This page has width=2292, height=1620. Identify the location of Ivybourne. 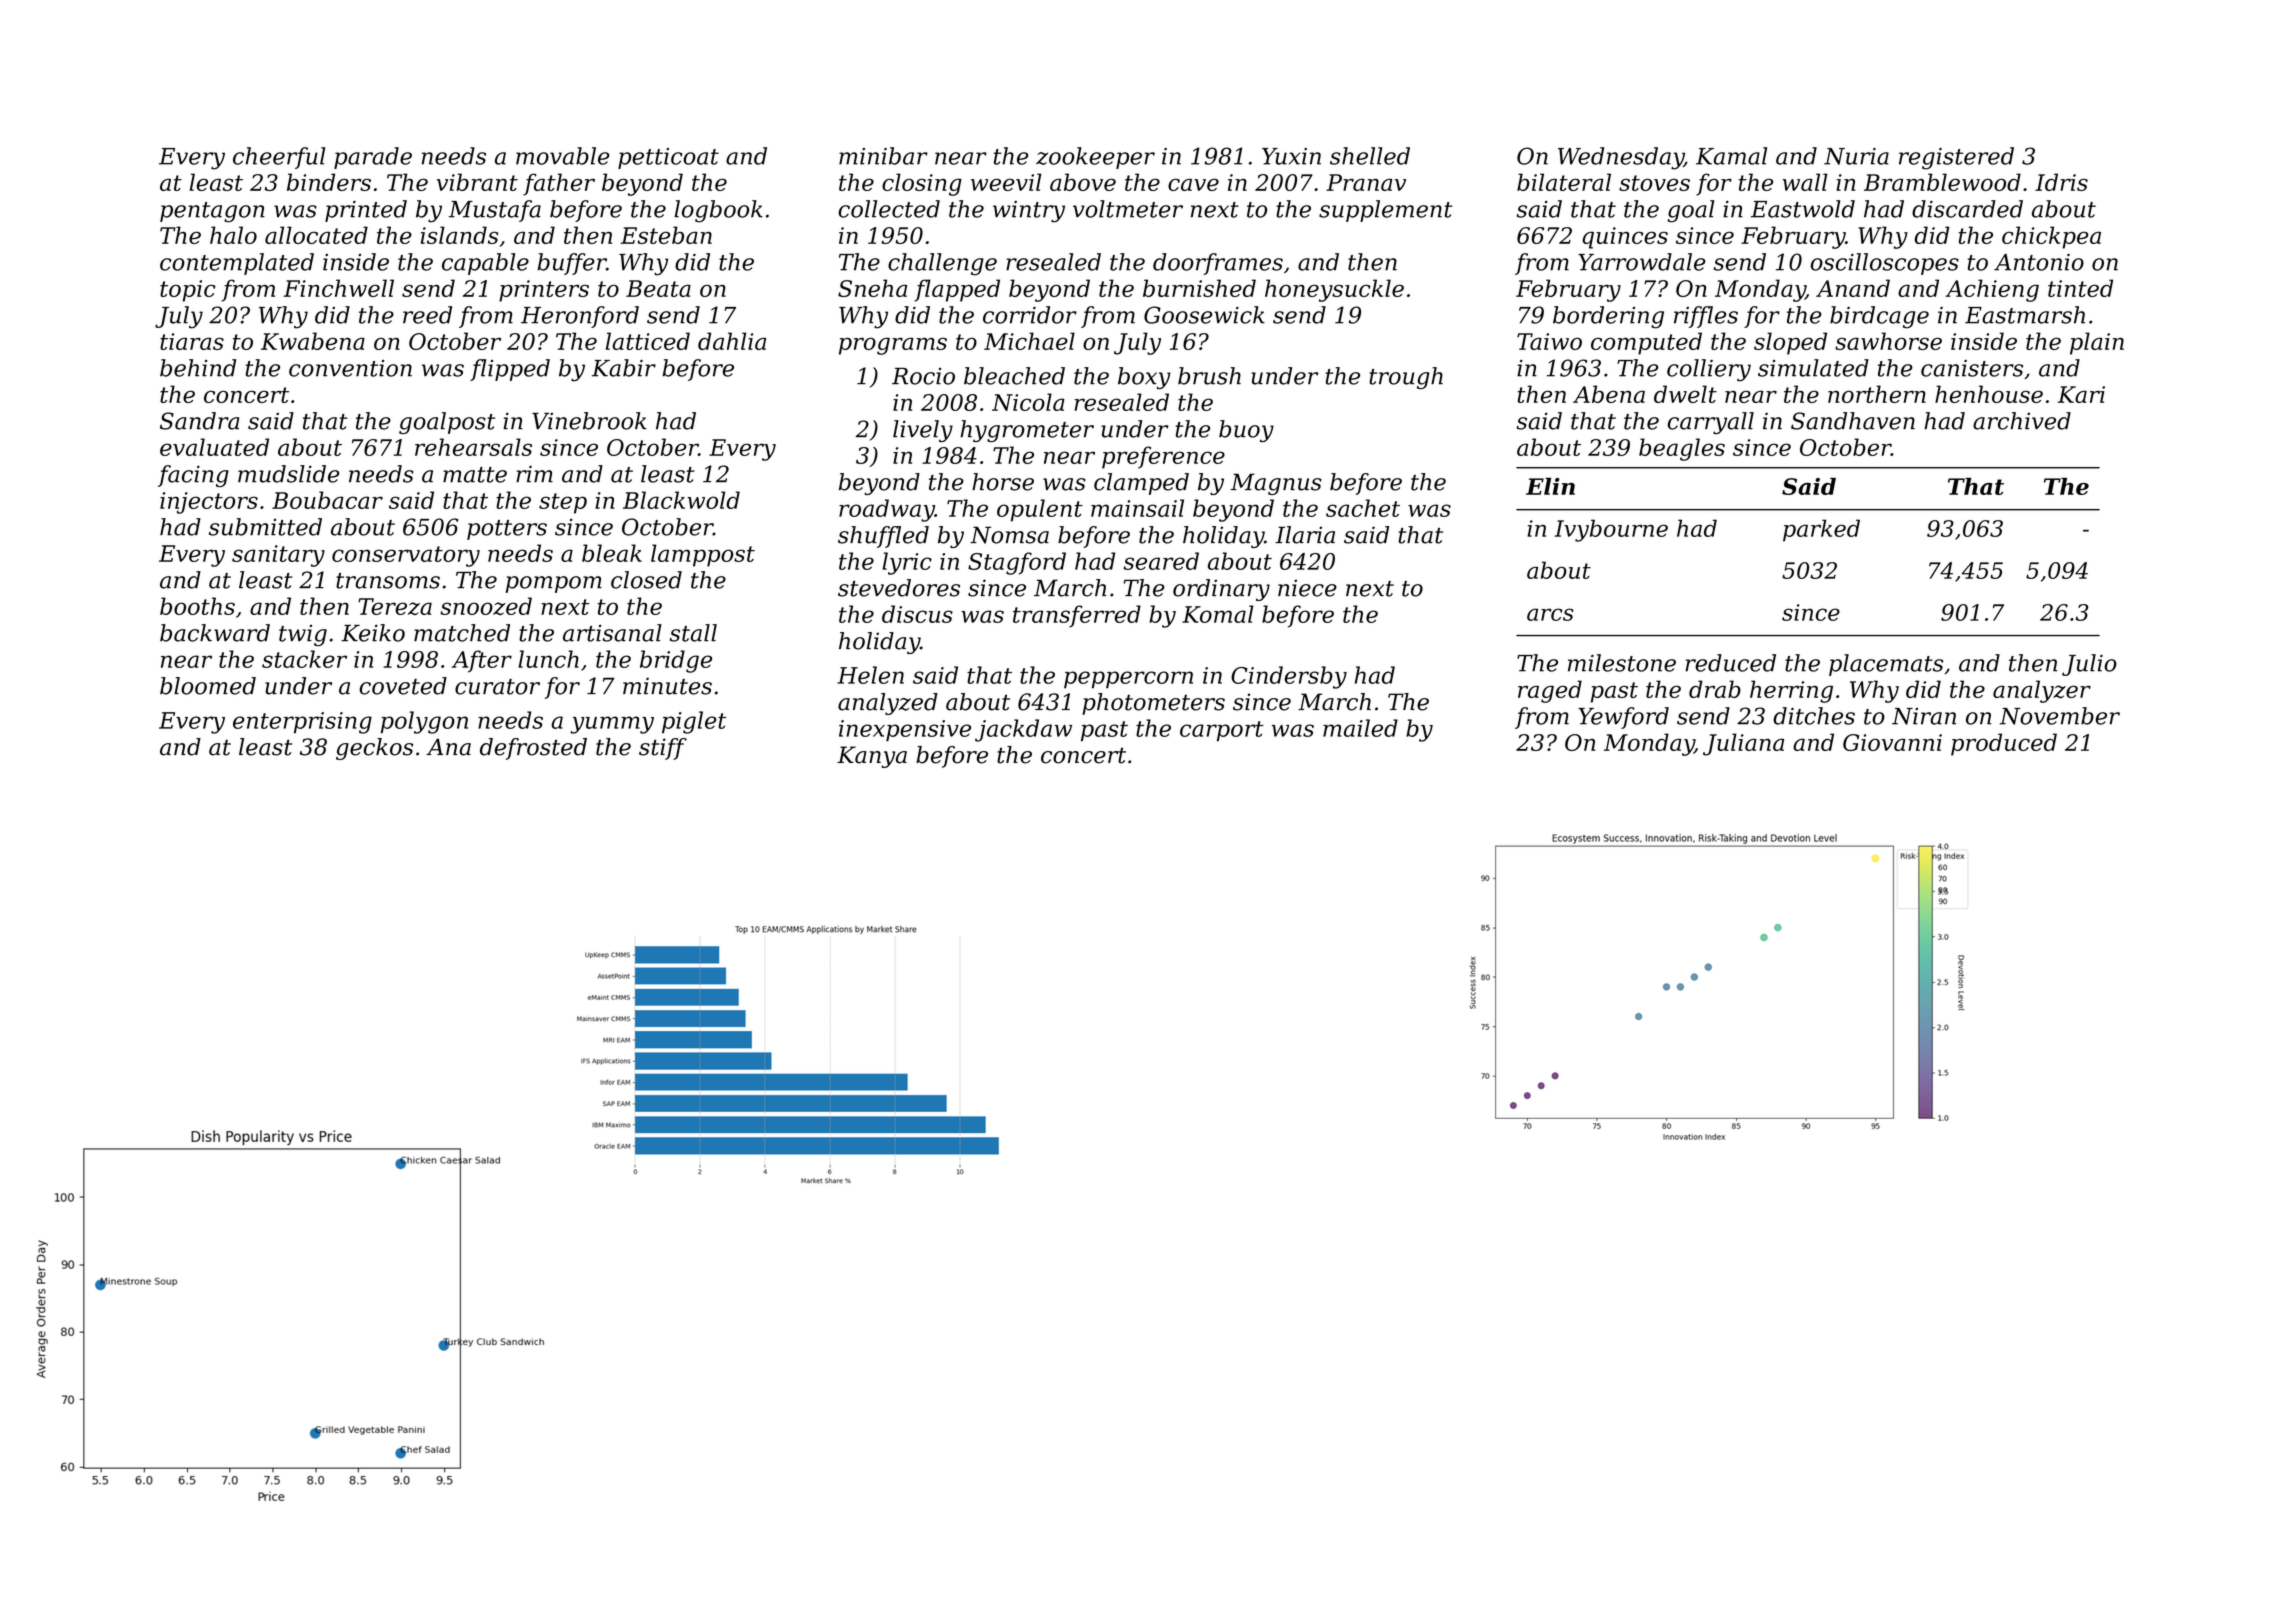
(1611, 530).
